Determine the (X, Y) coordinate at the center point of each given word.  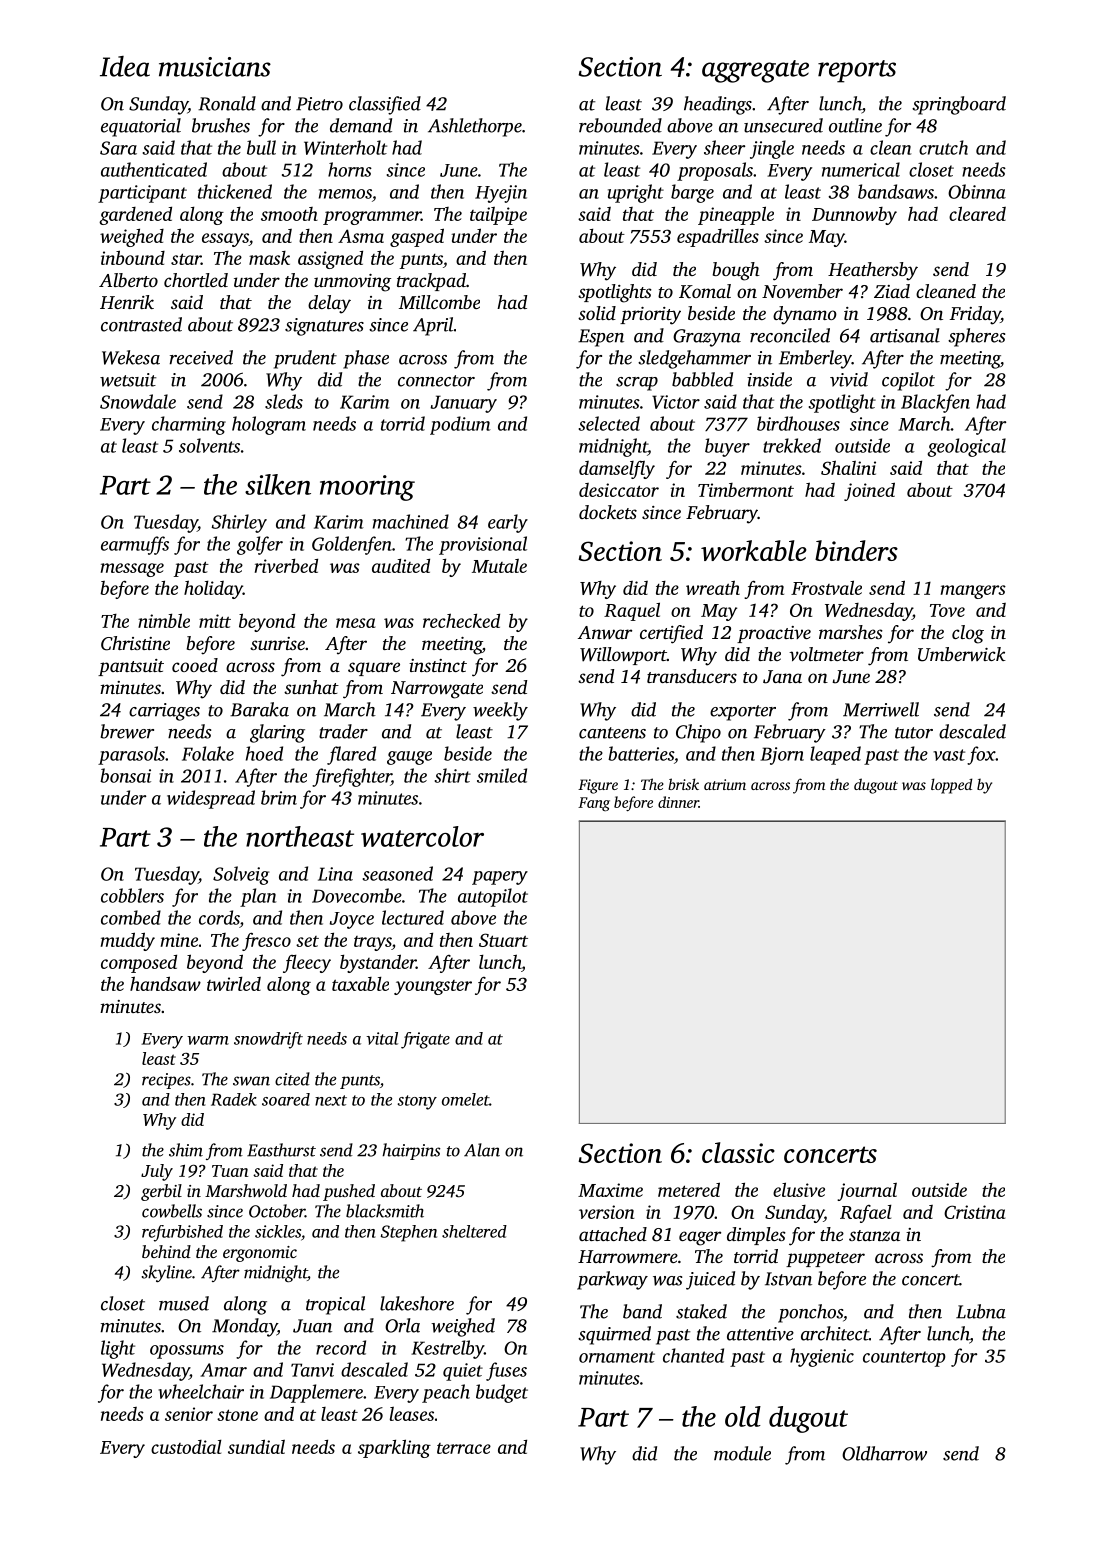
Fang (594, 804)
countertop (904, 1359)
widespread (211, 799)
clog (968, 634)
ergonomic (260, 1254)
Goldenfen (352, 545)
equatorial (141, 127)
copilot (908, 381)
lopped (952, 786)
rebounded (620, 125)
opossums (187, 1352)
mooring (367, 488)
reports (857, 71)
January (464, 404)
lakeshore (417, 1303)
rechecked (461, 620)
